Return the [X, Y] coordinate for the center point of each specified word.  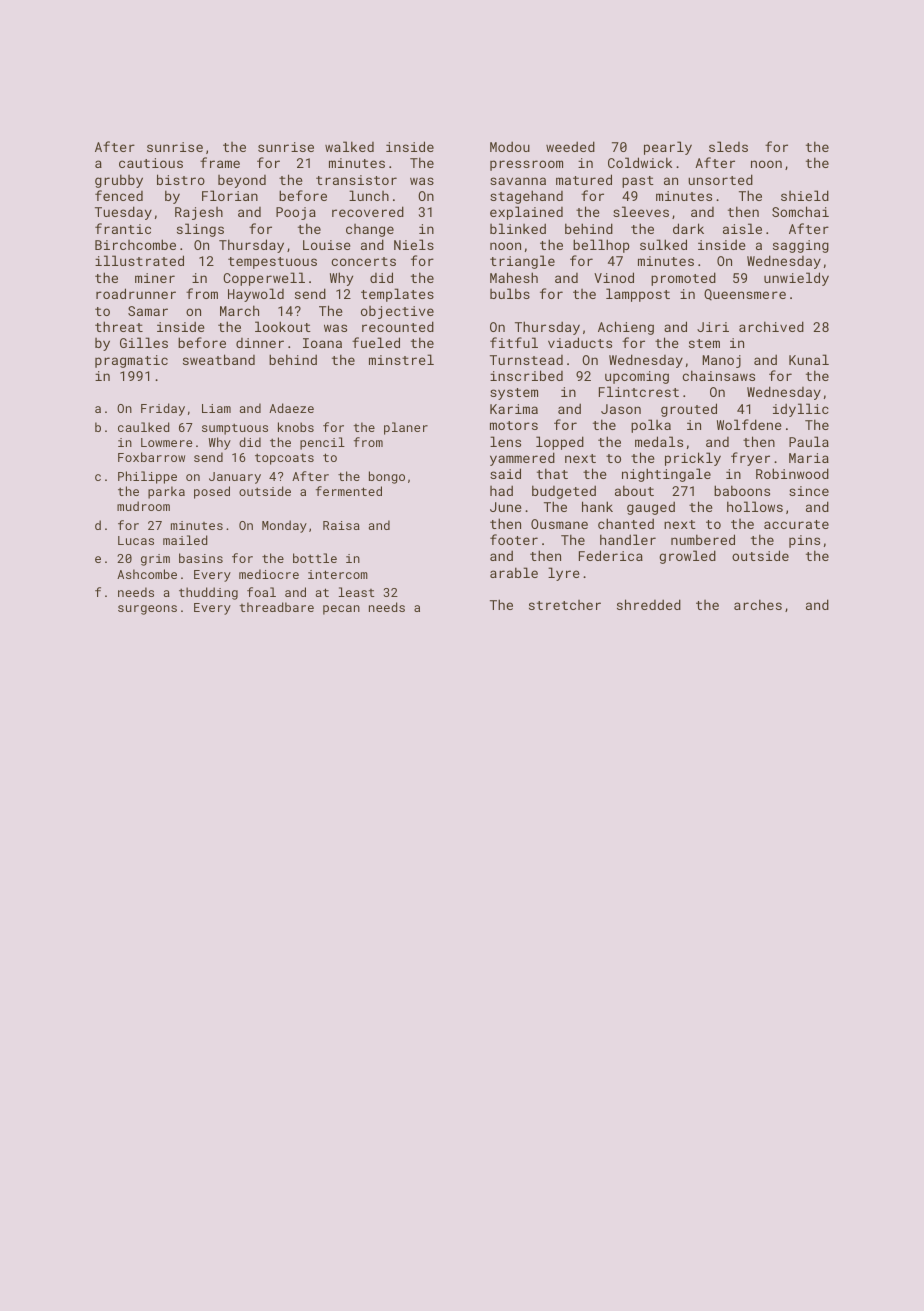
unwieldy [796, 279]
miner [155, 278]
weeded [570, 146]
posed [212, 492]
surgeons [147, 610]
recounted [398, 326]
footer [514, 539]
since [809, 491]
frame [220, 162]
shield [805, 195]
